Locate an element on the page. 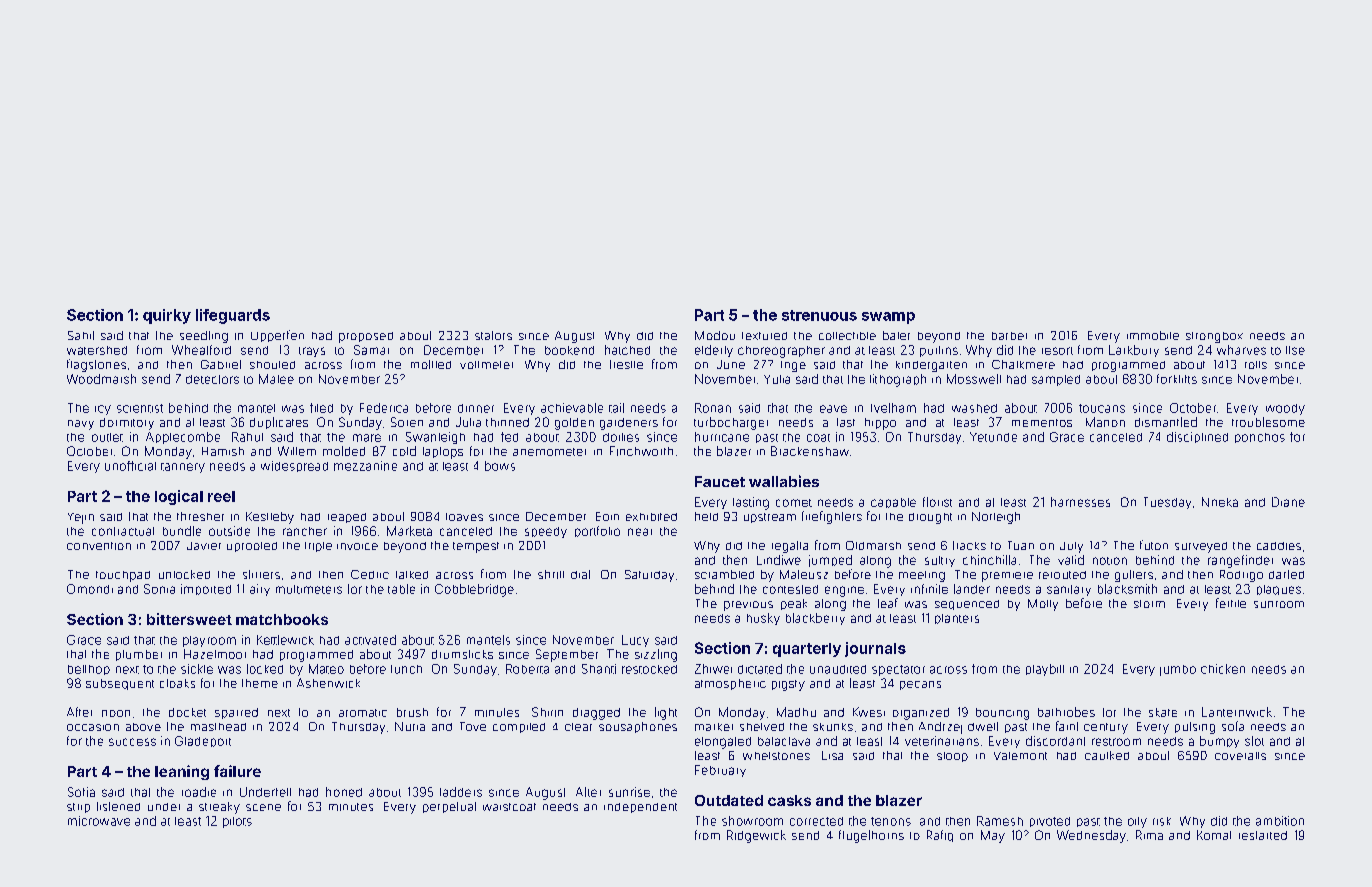 This page has height=887, width=1372. Manon is located at coordinates (1105, 422).
